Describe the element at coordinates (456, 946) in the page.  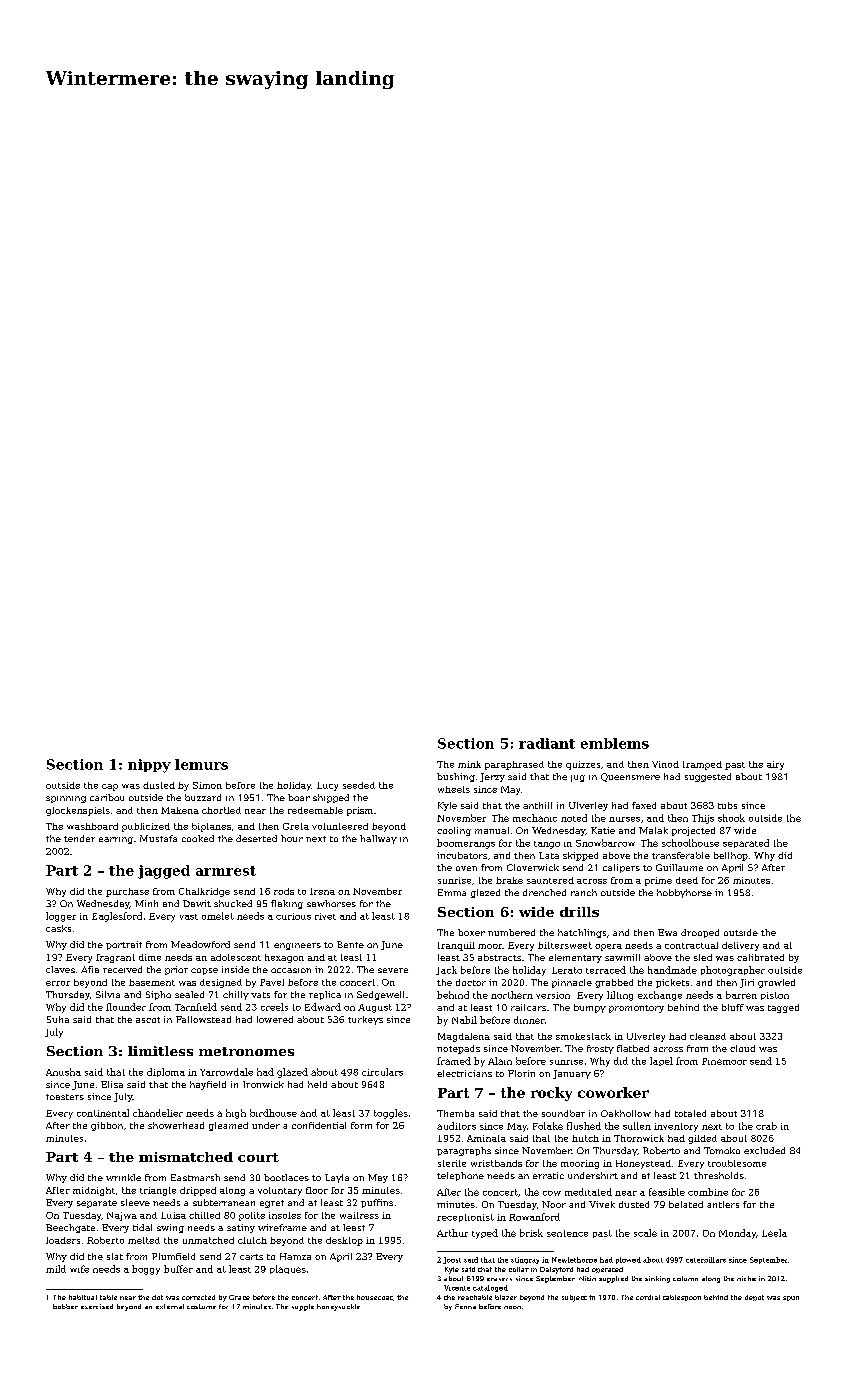
I see `tranquil` at that location.
